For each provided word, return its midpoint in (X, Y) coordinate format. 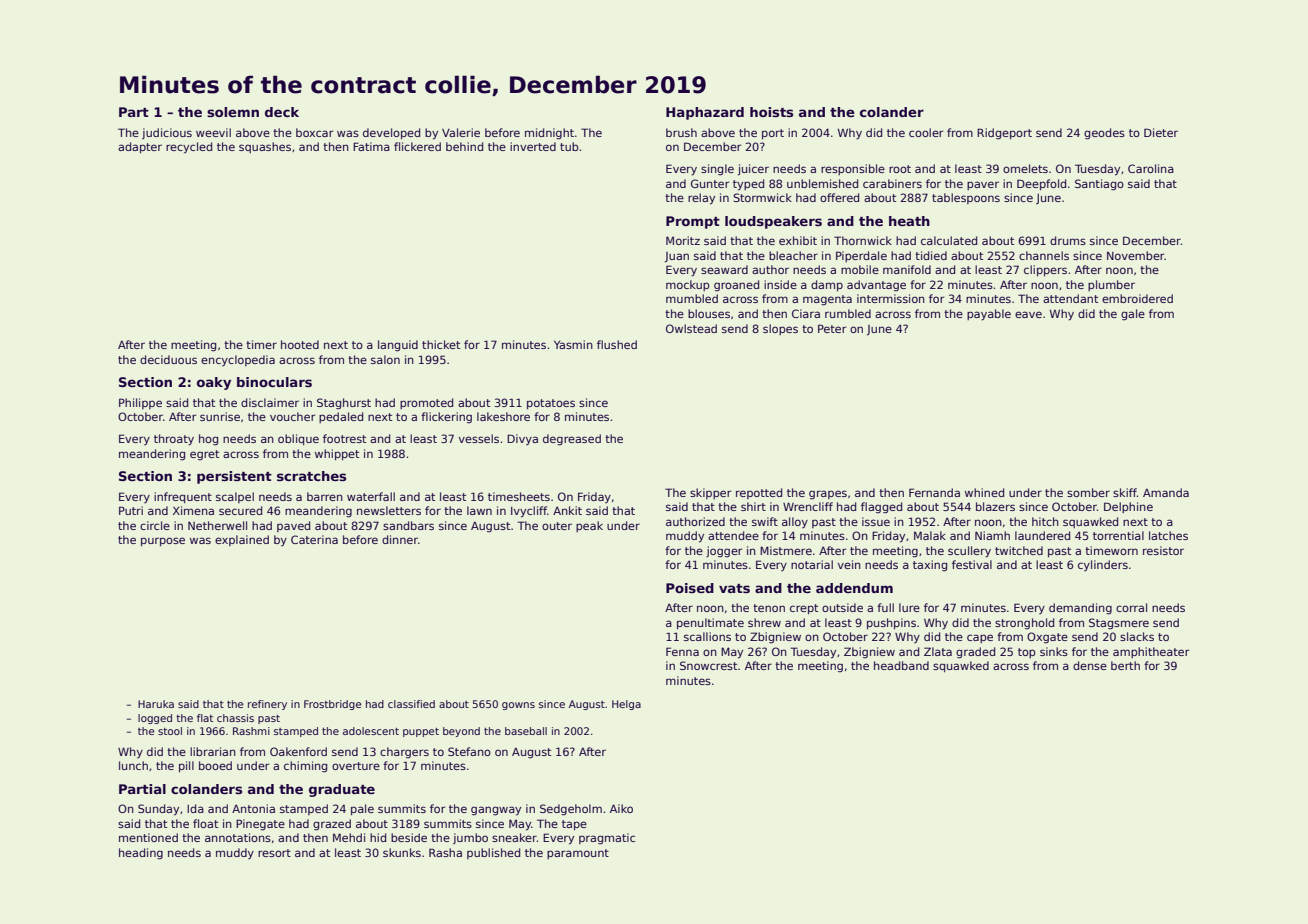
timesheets (519, 496)
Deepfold (1041, 184)
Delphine (1128, 507)
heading (141, 854)
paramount (578, 854)
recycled (189, 148)
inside (780, 284)
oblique (298, 439)
